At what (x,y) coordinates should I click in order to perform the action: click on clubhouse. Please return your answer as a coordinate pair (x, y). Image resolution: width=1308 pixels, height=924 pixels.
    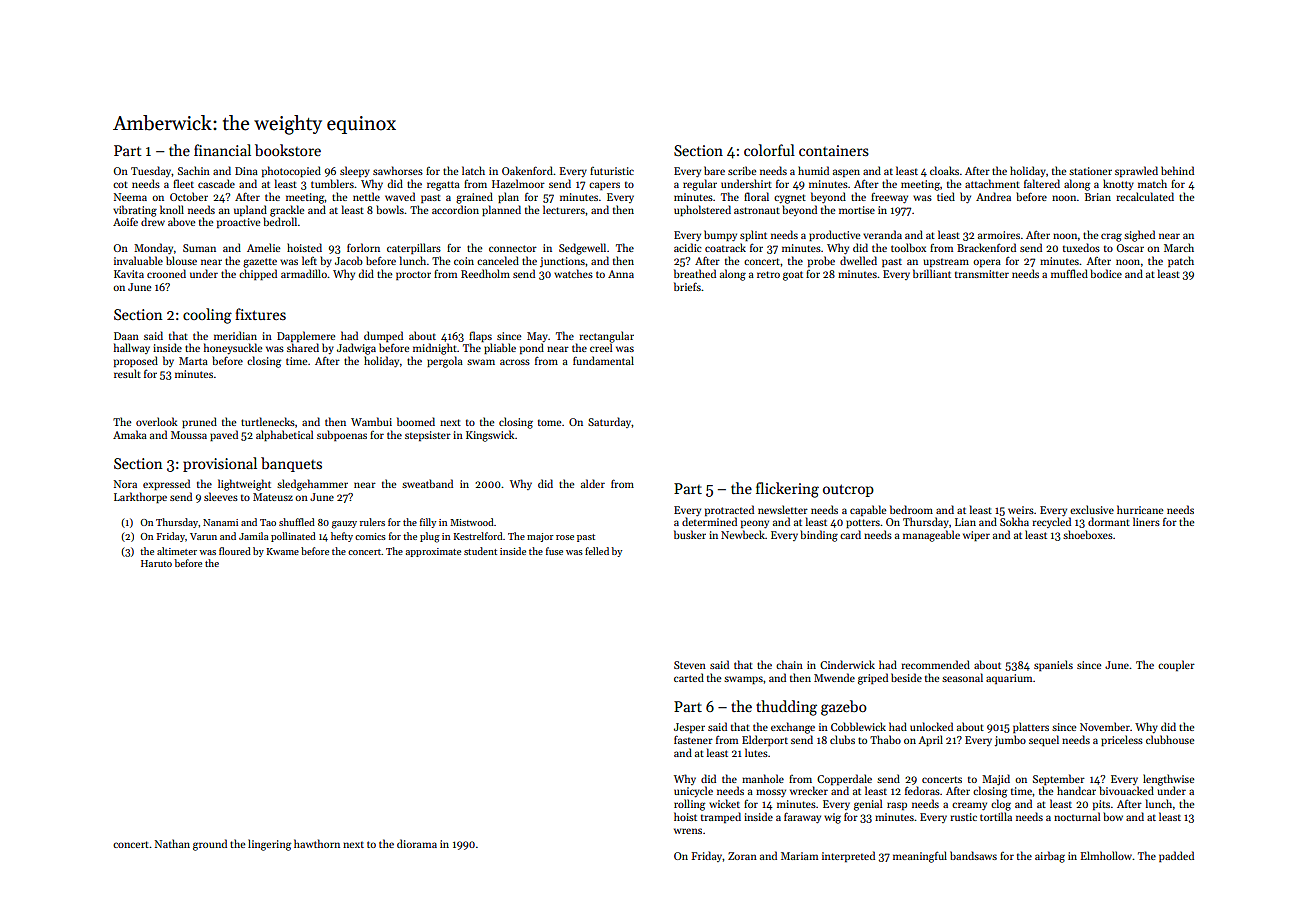
    Looking at the image, I should click on (1170, 739).
